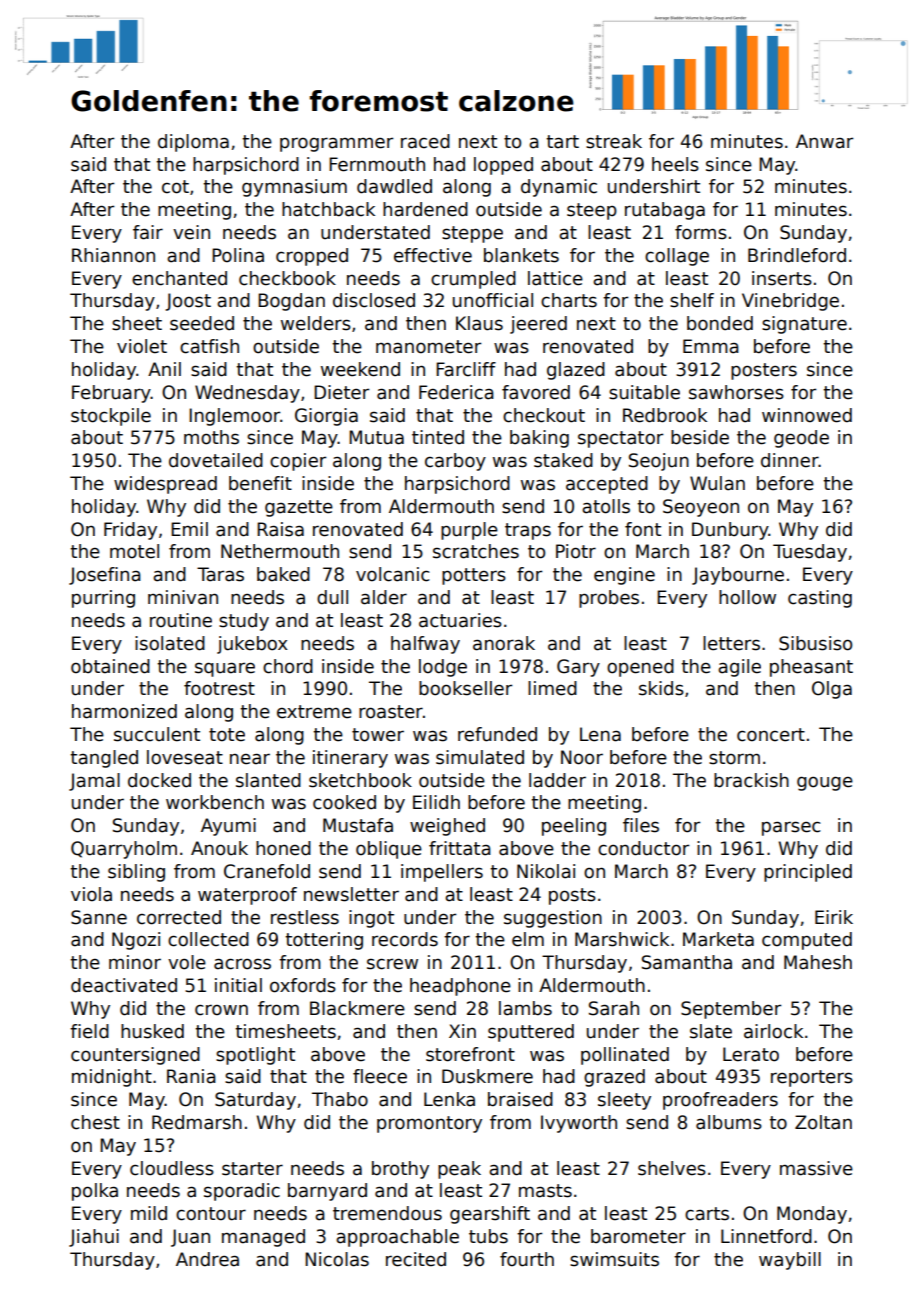 This screenshot has width=924, height=1308. I want to click on Anwar, so click(824, 141).
